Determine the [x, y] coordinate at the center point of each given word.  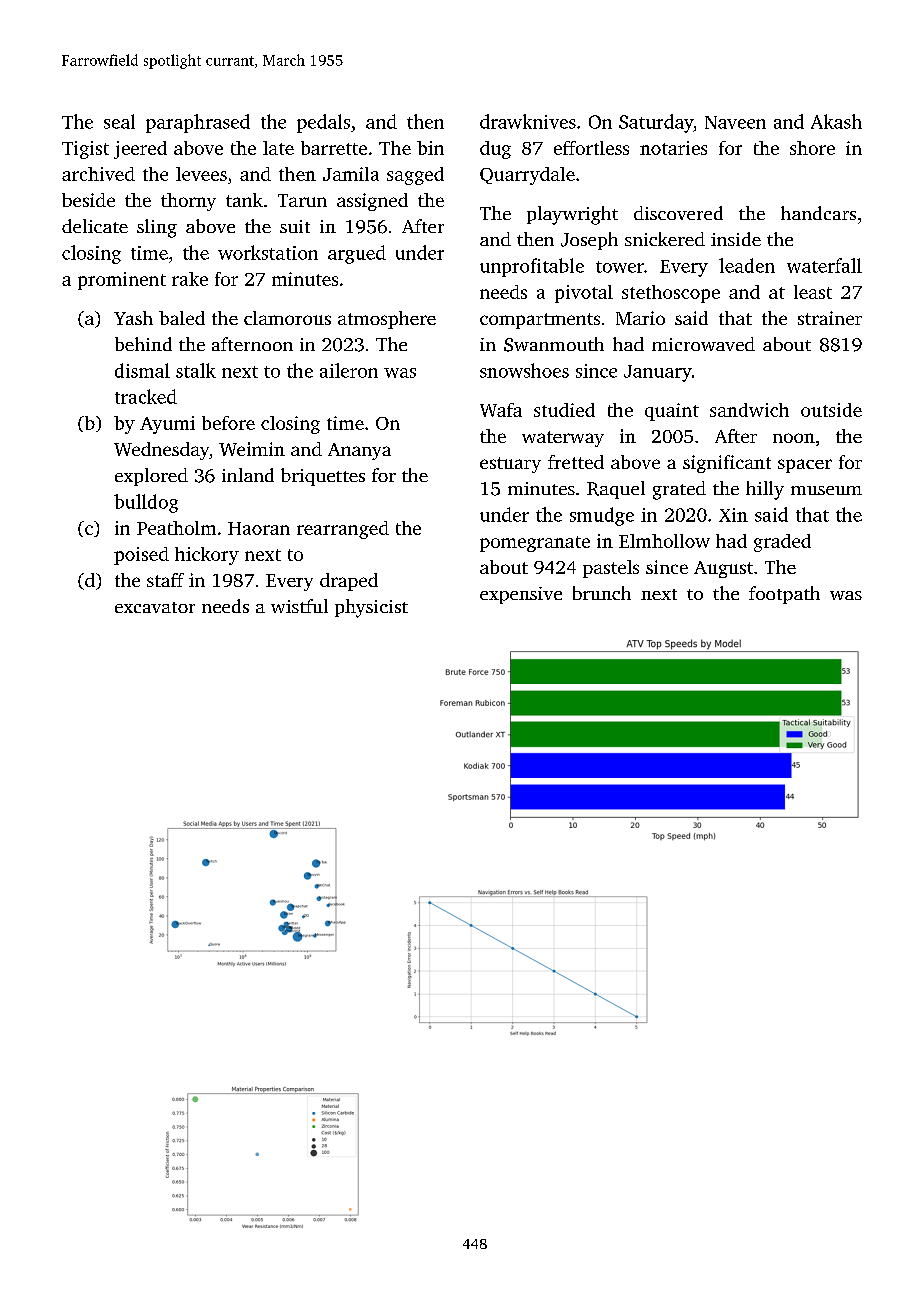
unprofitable [532, 267]
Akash [836, 121]
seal [119, 121]
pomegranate [535, 544]
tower [620, 267]
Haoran [259, 528]
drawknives [528, 121]
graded [782, 543]
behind [143, 344]
